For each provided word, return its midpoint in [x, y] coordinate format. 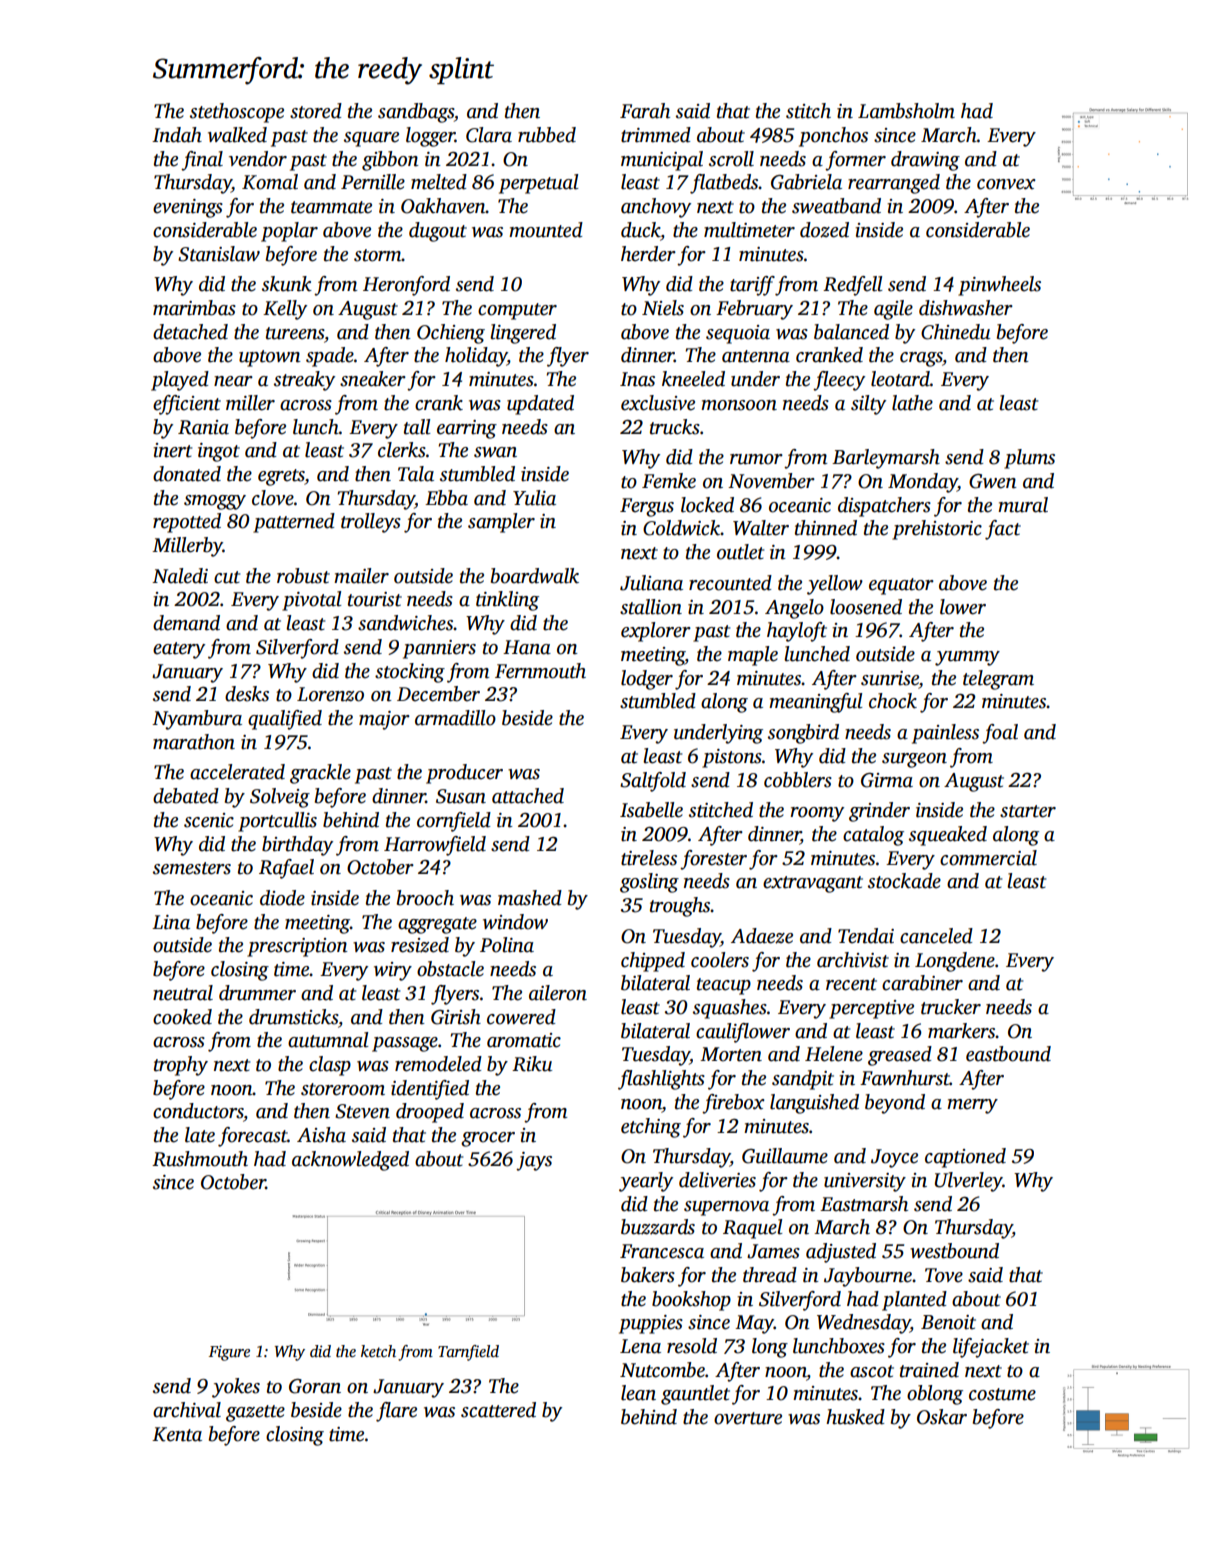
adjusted [841, 1253]
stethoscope [237, 113]
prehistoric [937, 530]
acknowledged [350, 1161]
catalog [873, 836]
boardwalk [535, 576]
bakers [648, 1275]
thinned [826, 528]
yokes [236, 1388]
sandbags [416, 113]
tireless [649, 858]
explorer [656, 632]
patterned [294, 523]
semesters [192, 868]
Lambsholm [906, 111]
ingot [219, 452]
